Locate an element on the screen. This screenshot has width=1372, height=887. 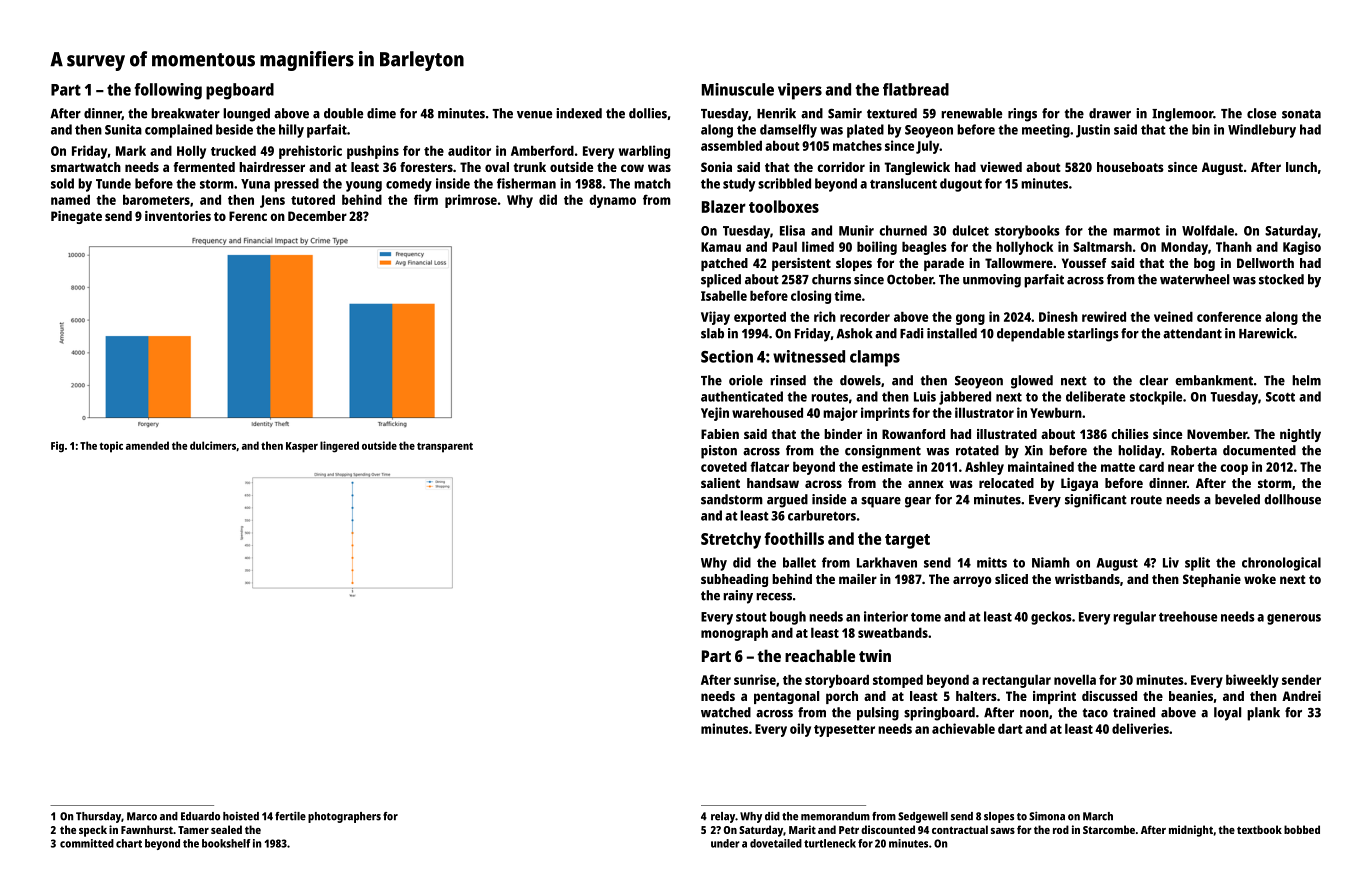
wristbands is located at coordinates (1087, 579).
